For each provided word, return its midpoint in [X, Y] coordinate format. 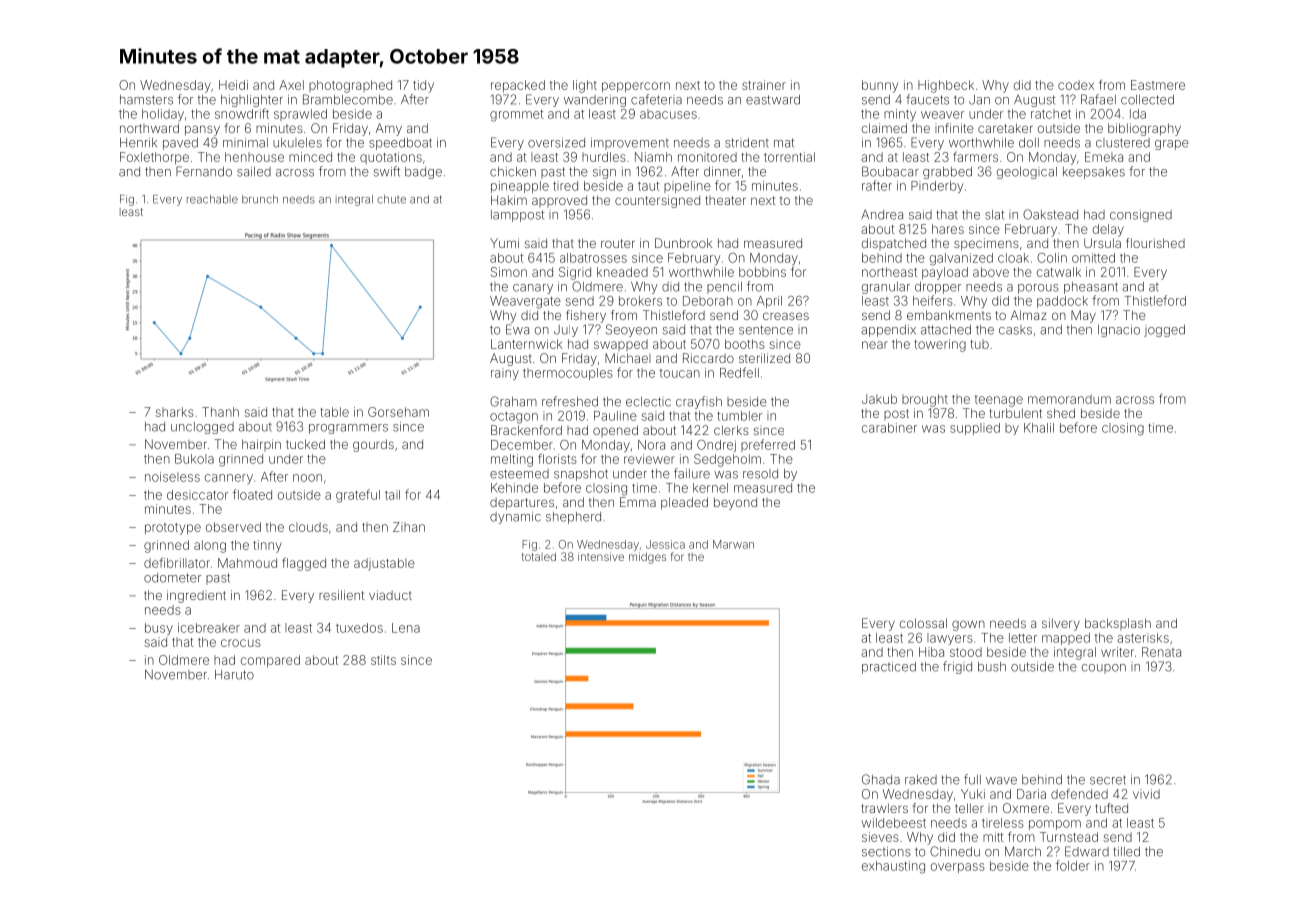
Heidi [233, 85]
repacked [518, 86]
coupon [1104, 669]
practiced [889, 668]
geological [1027, 173]
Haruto [234, 675]
